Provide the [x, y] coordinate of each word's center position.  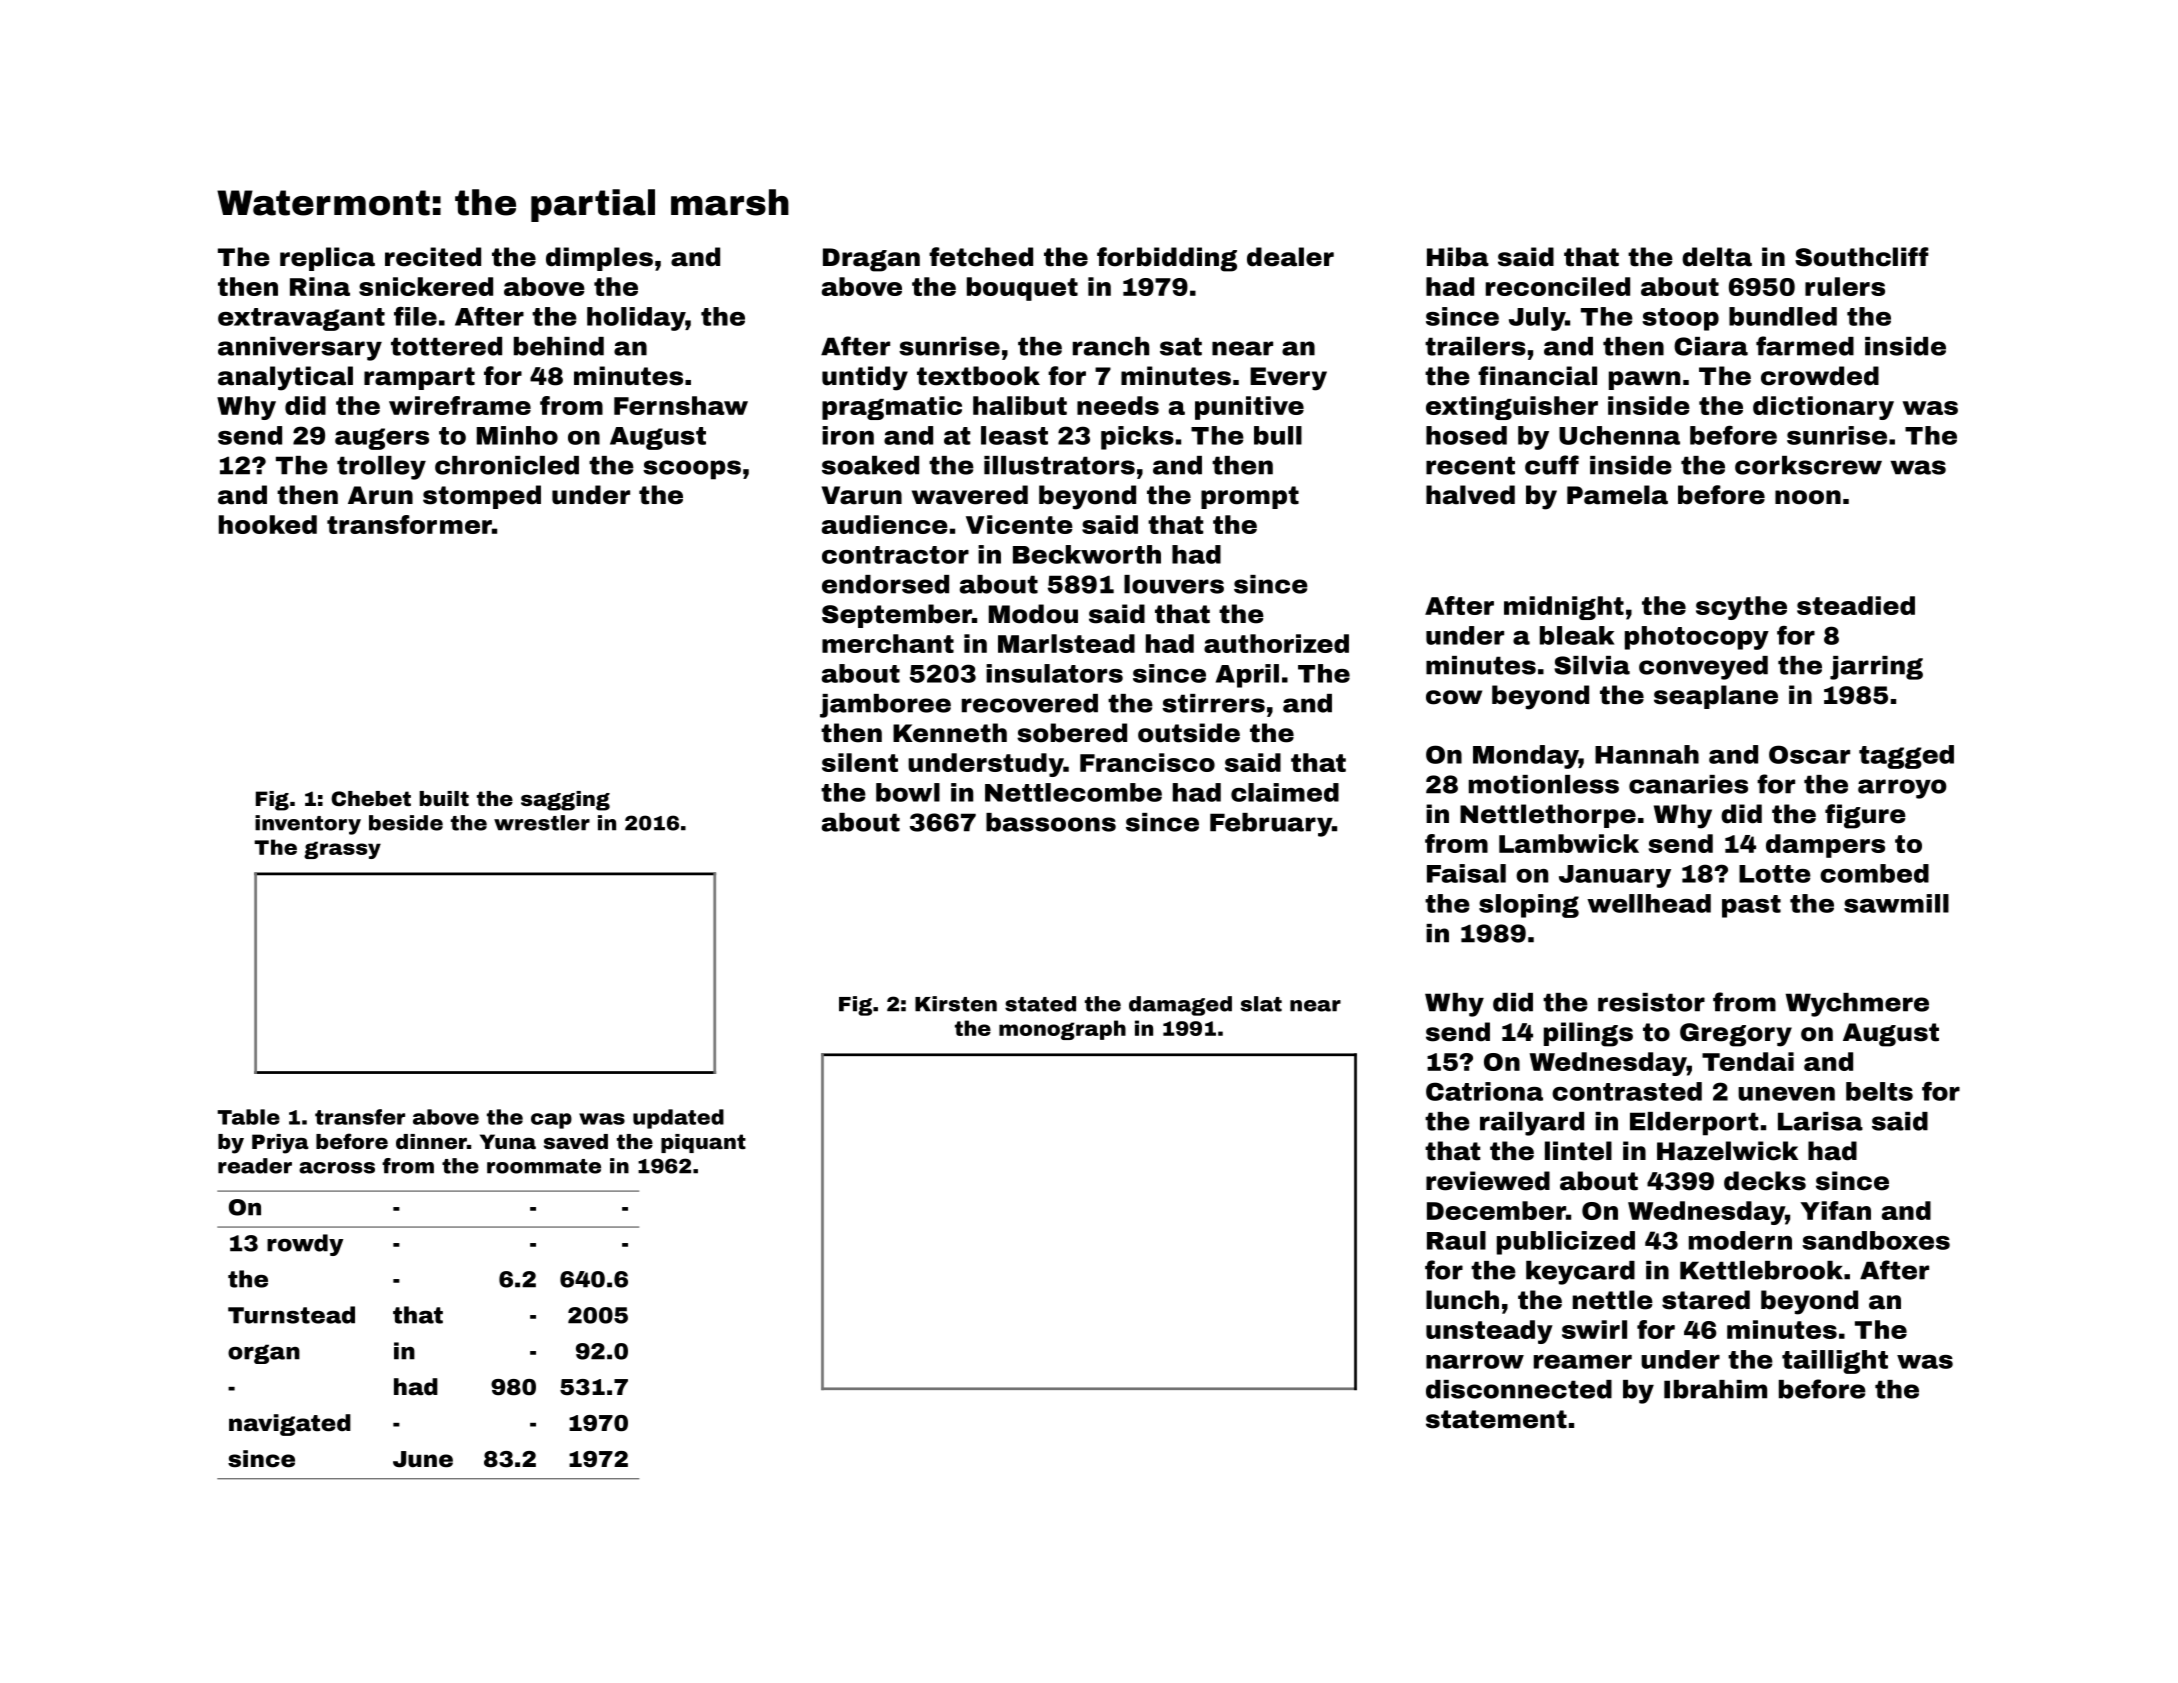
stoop [1680, 319]
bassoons [1051, 822]
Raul [1456, 1240]
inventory [308, 825]
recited [433, 257]
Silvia [1592, 665]
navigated [290, 1425]
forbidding [1167, 259]
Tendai [1748, 1061]
